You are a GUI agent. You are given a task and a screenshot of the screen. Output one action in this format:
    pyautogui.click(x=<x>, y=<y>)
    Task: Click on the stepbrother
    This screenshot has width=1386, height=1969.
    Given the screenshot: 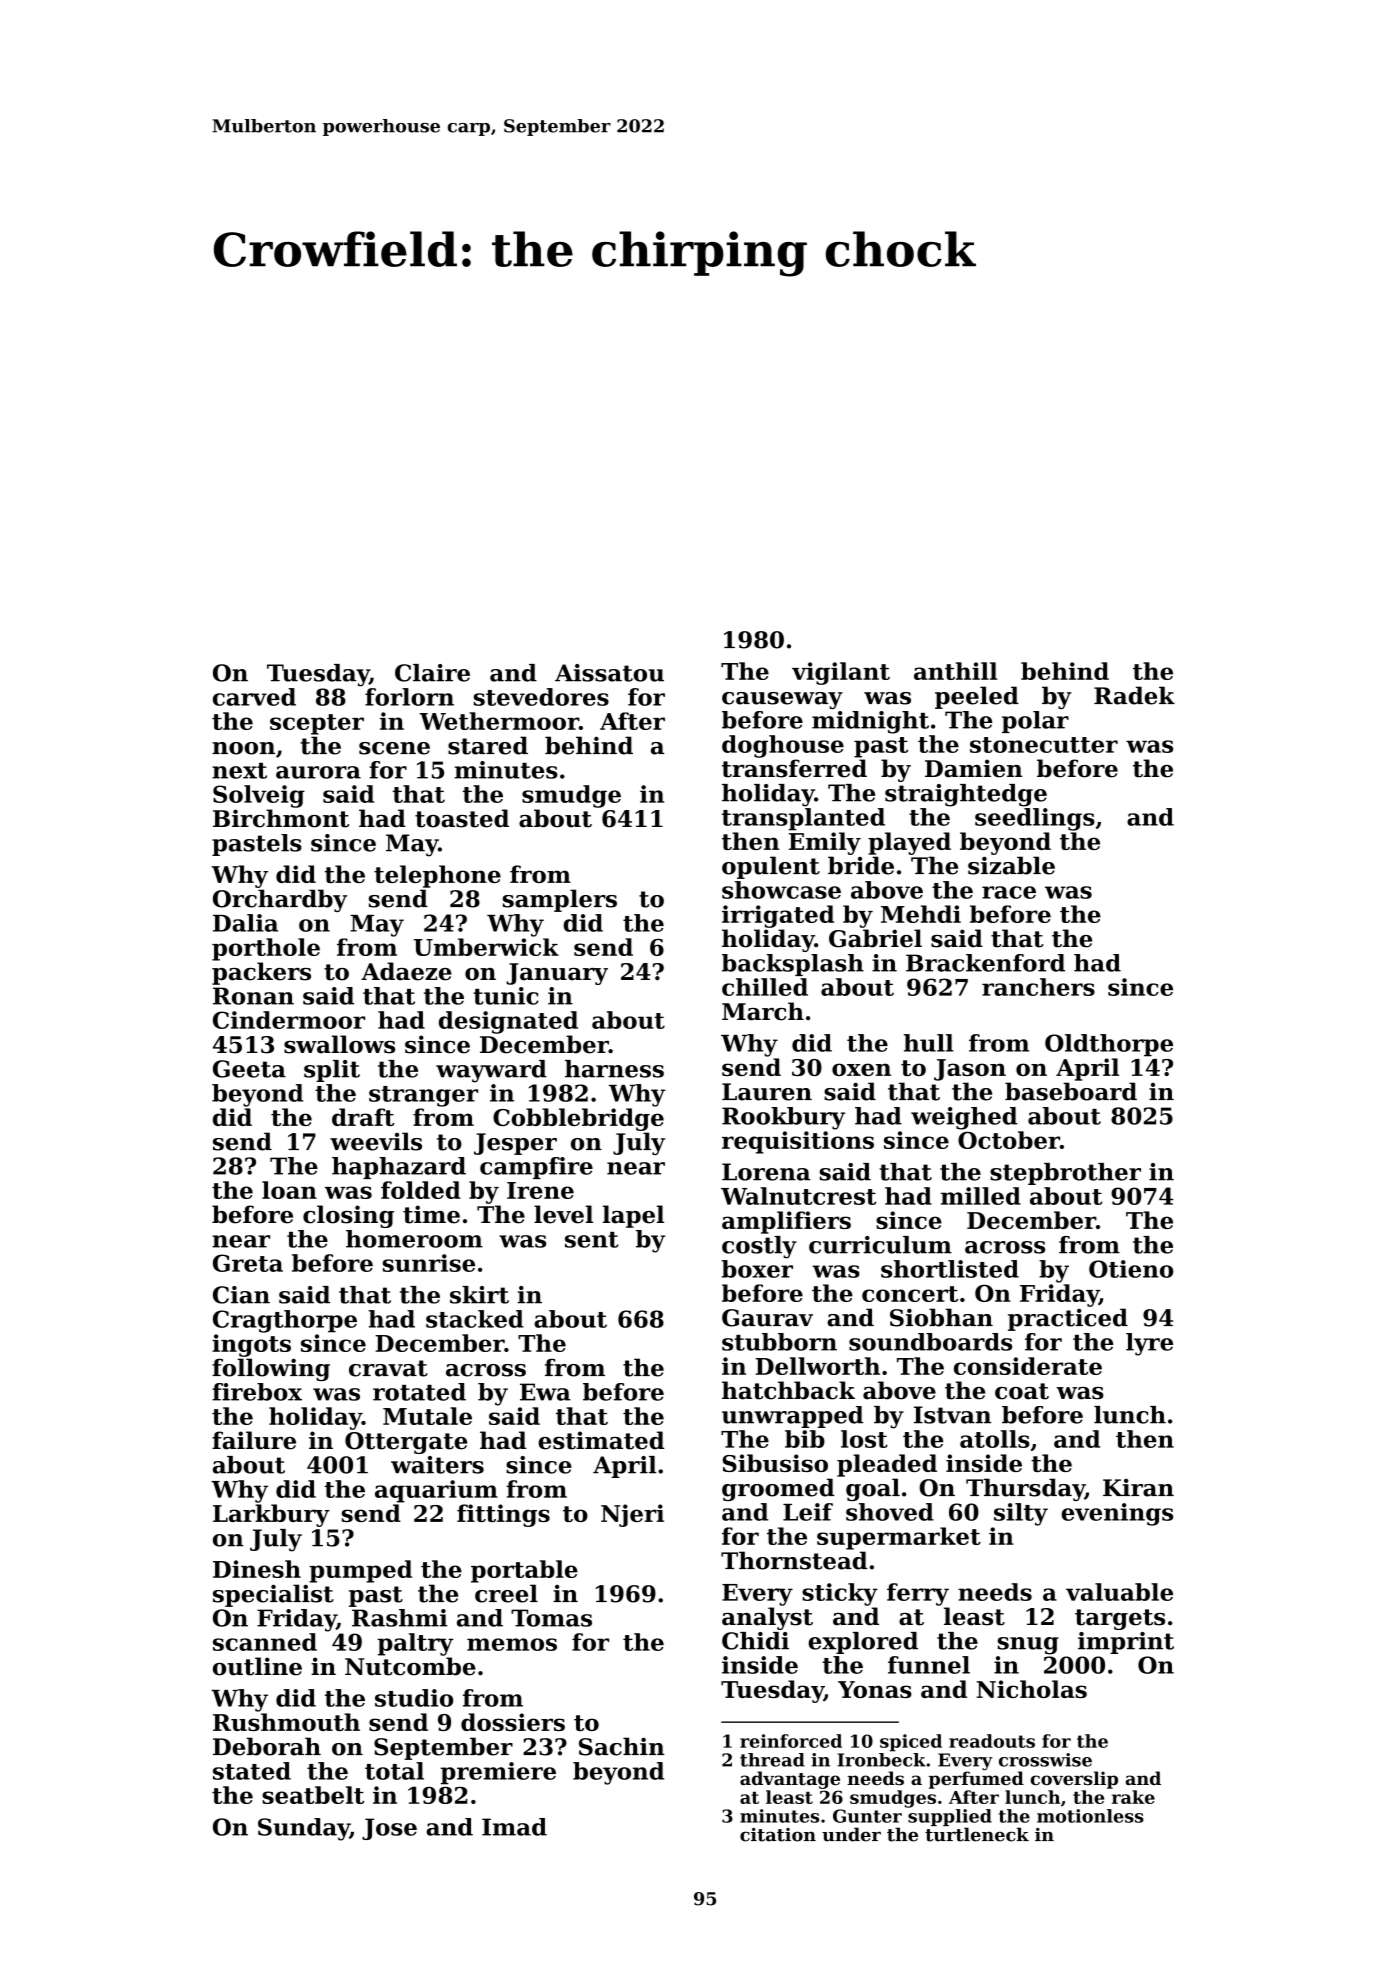 What is the action you would take?
    pyautogui.click(x=1065, y=1174)
